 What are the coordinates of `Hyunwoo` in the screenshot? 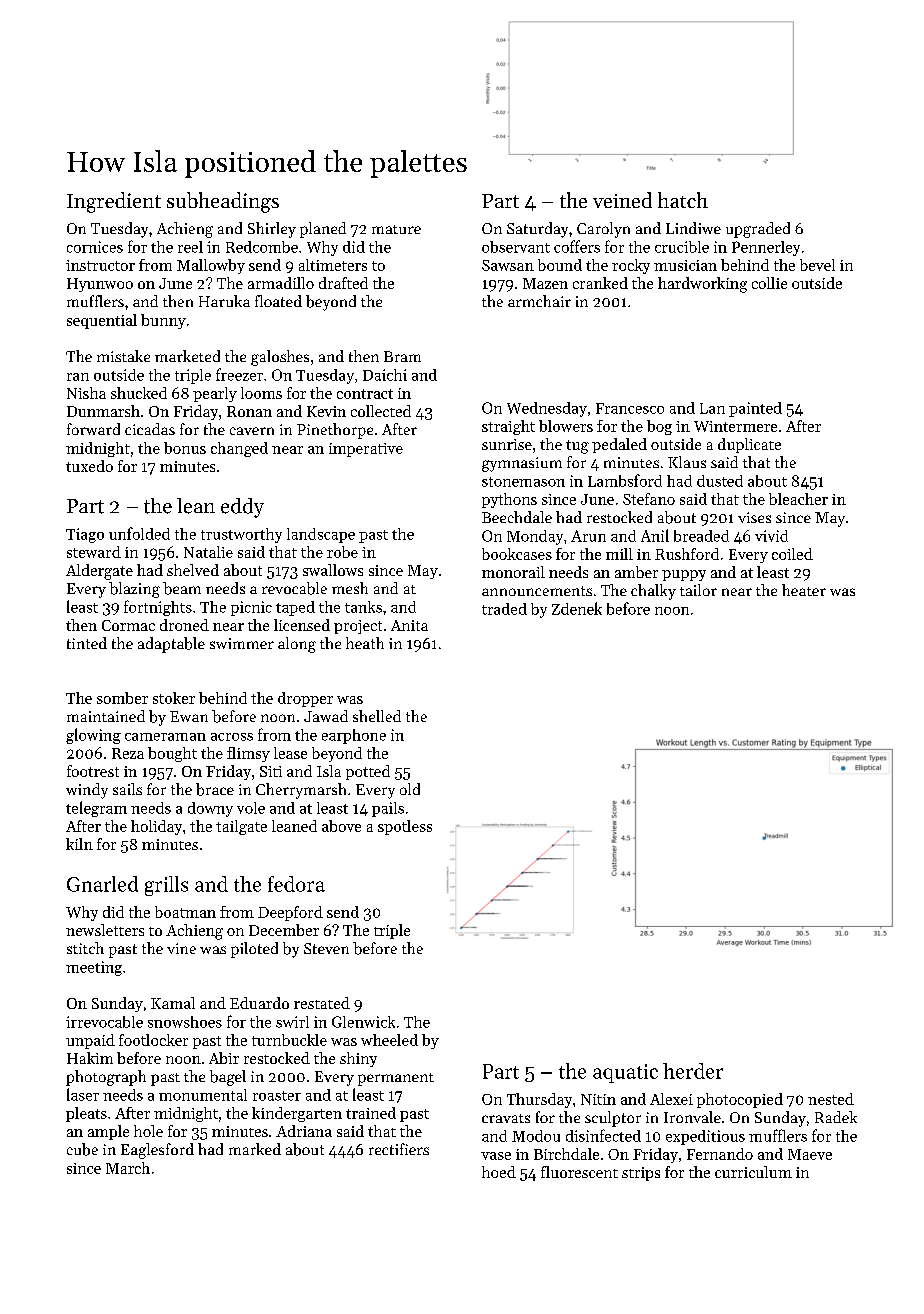 It's located at (100, 285).
